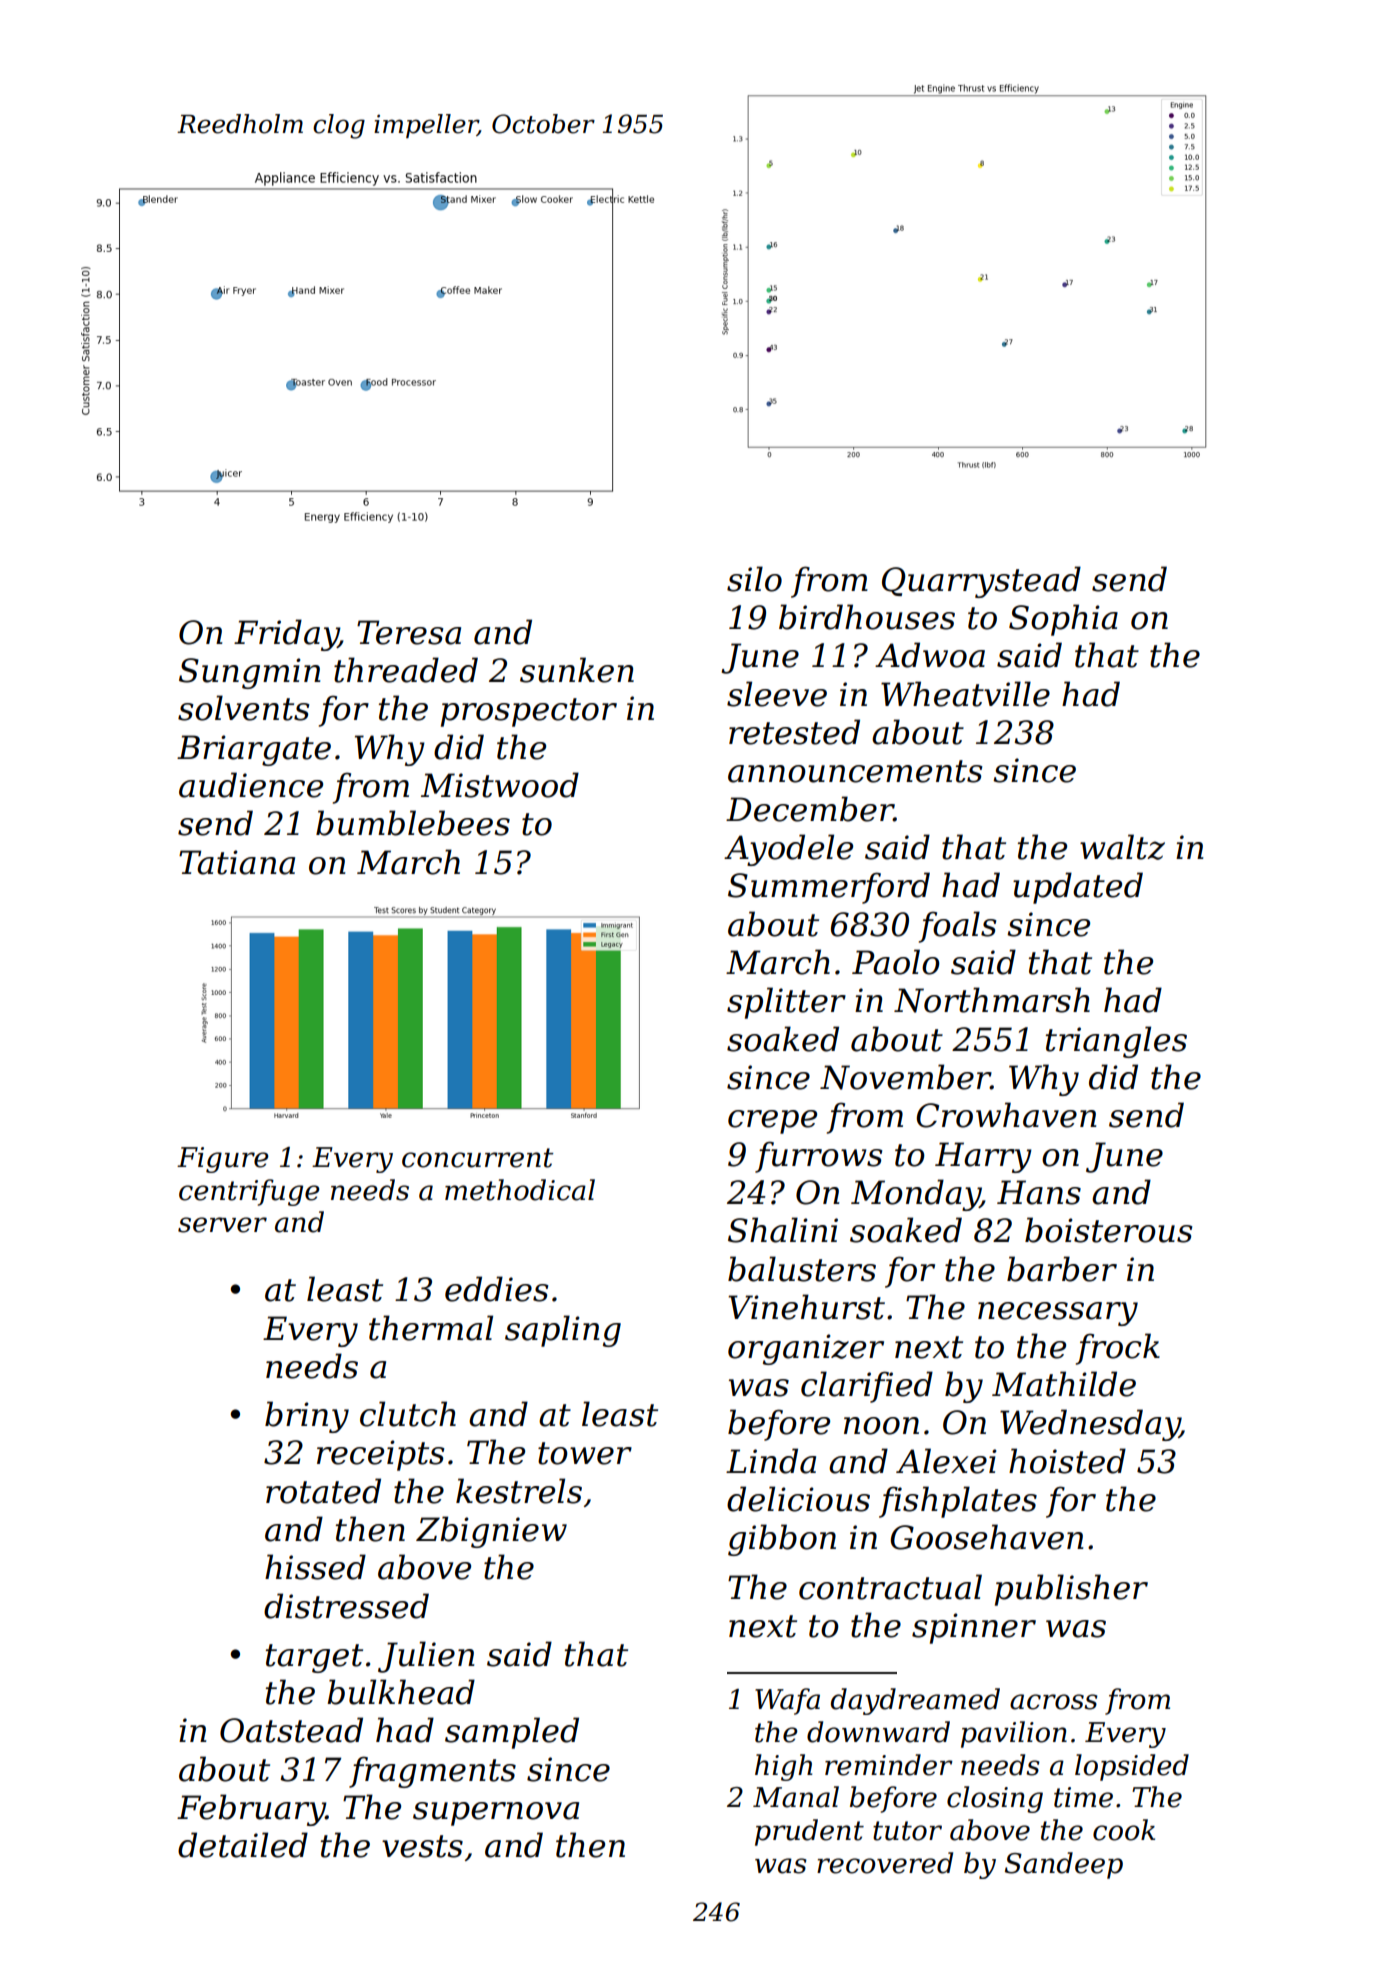 The width and height of the page is (1386, 1969). I want to click on Ayodele, so click(788, 850).
